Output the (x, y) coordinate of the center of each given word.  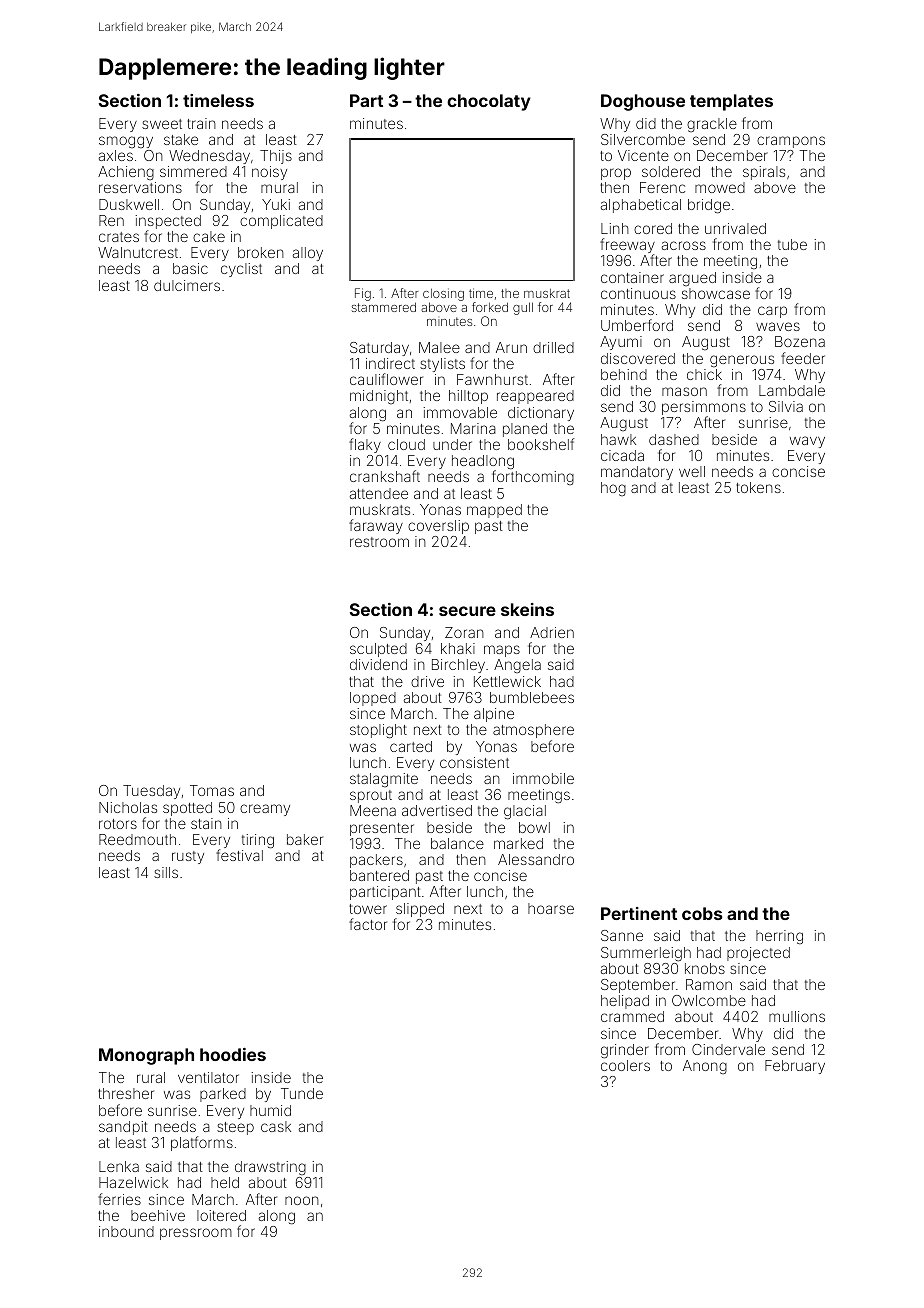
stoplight (378, 731)
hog (613, 489)
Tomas (212, 790)
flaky (365, 445)
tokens (758, 487)
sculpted (378, 650)
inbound (126, 1231)
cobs (702, 913)
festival (239, 855)
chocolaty (489, 102)
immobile (543, 778)
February (795, 1067)
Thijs (276, 157)
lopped (373, 699)
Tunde (302, 1093)
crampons (791, 142)
